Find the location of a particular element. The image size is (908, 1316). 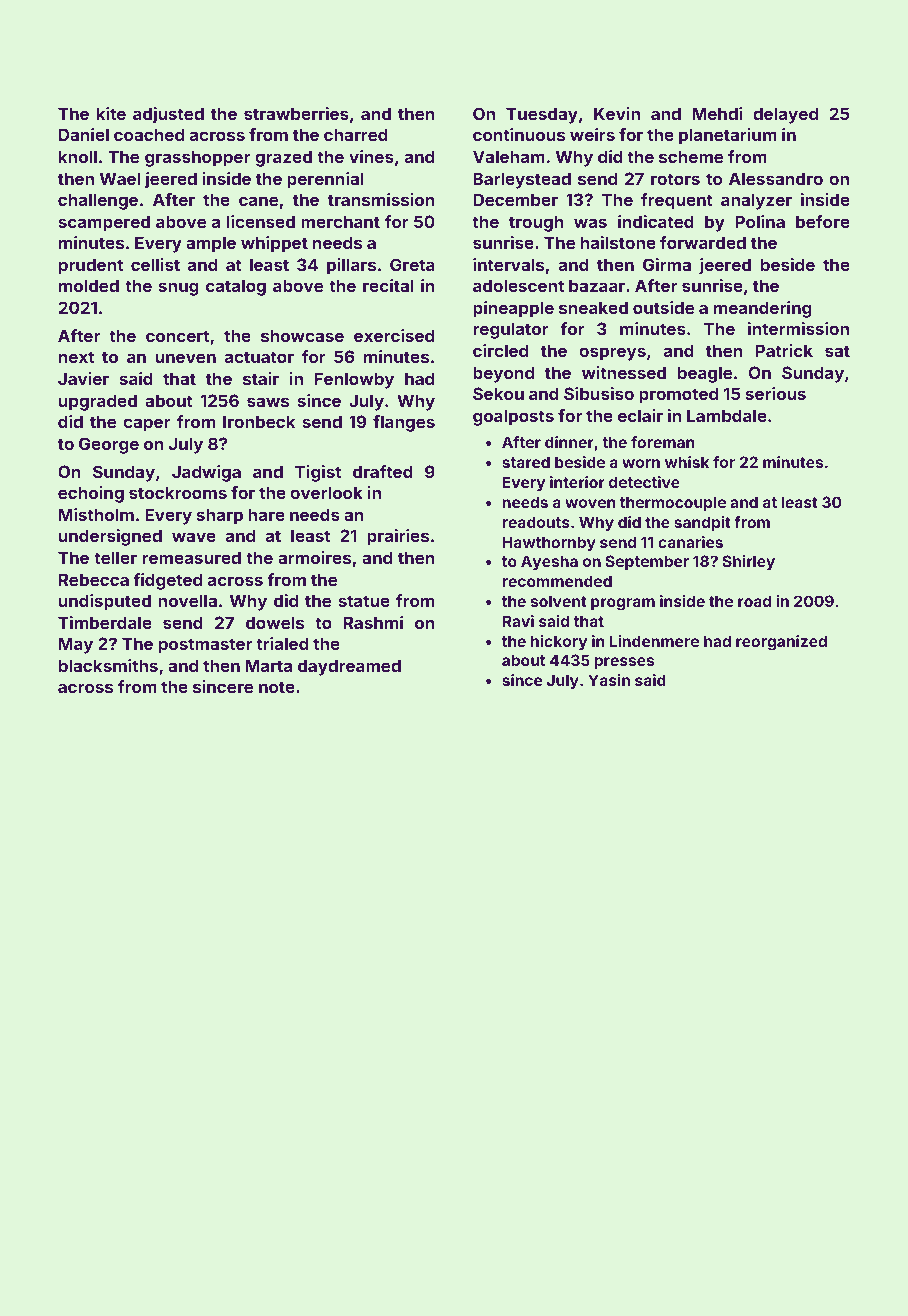

intervals is located at coordinates (508, 264).
